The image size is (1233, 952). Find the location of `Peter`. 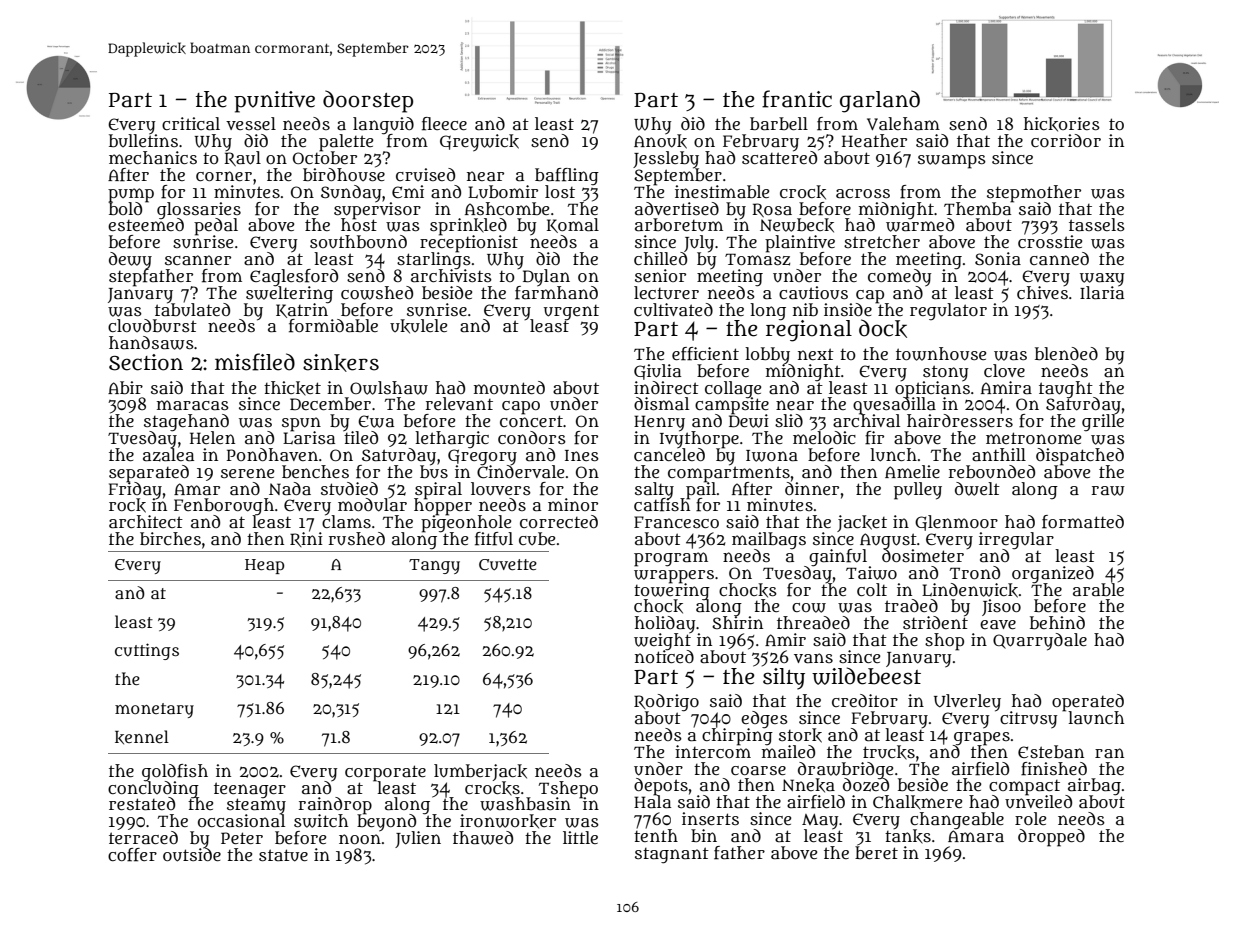

Peter is located at coordinates (242, 838).
